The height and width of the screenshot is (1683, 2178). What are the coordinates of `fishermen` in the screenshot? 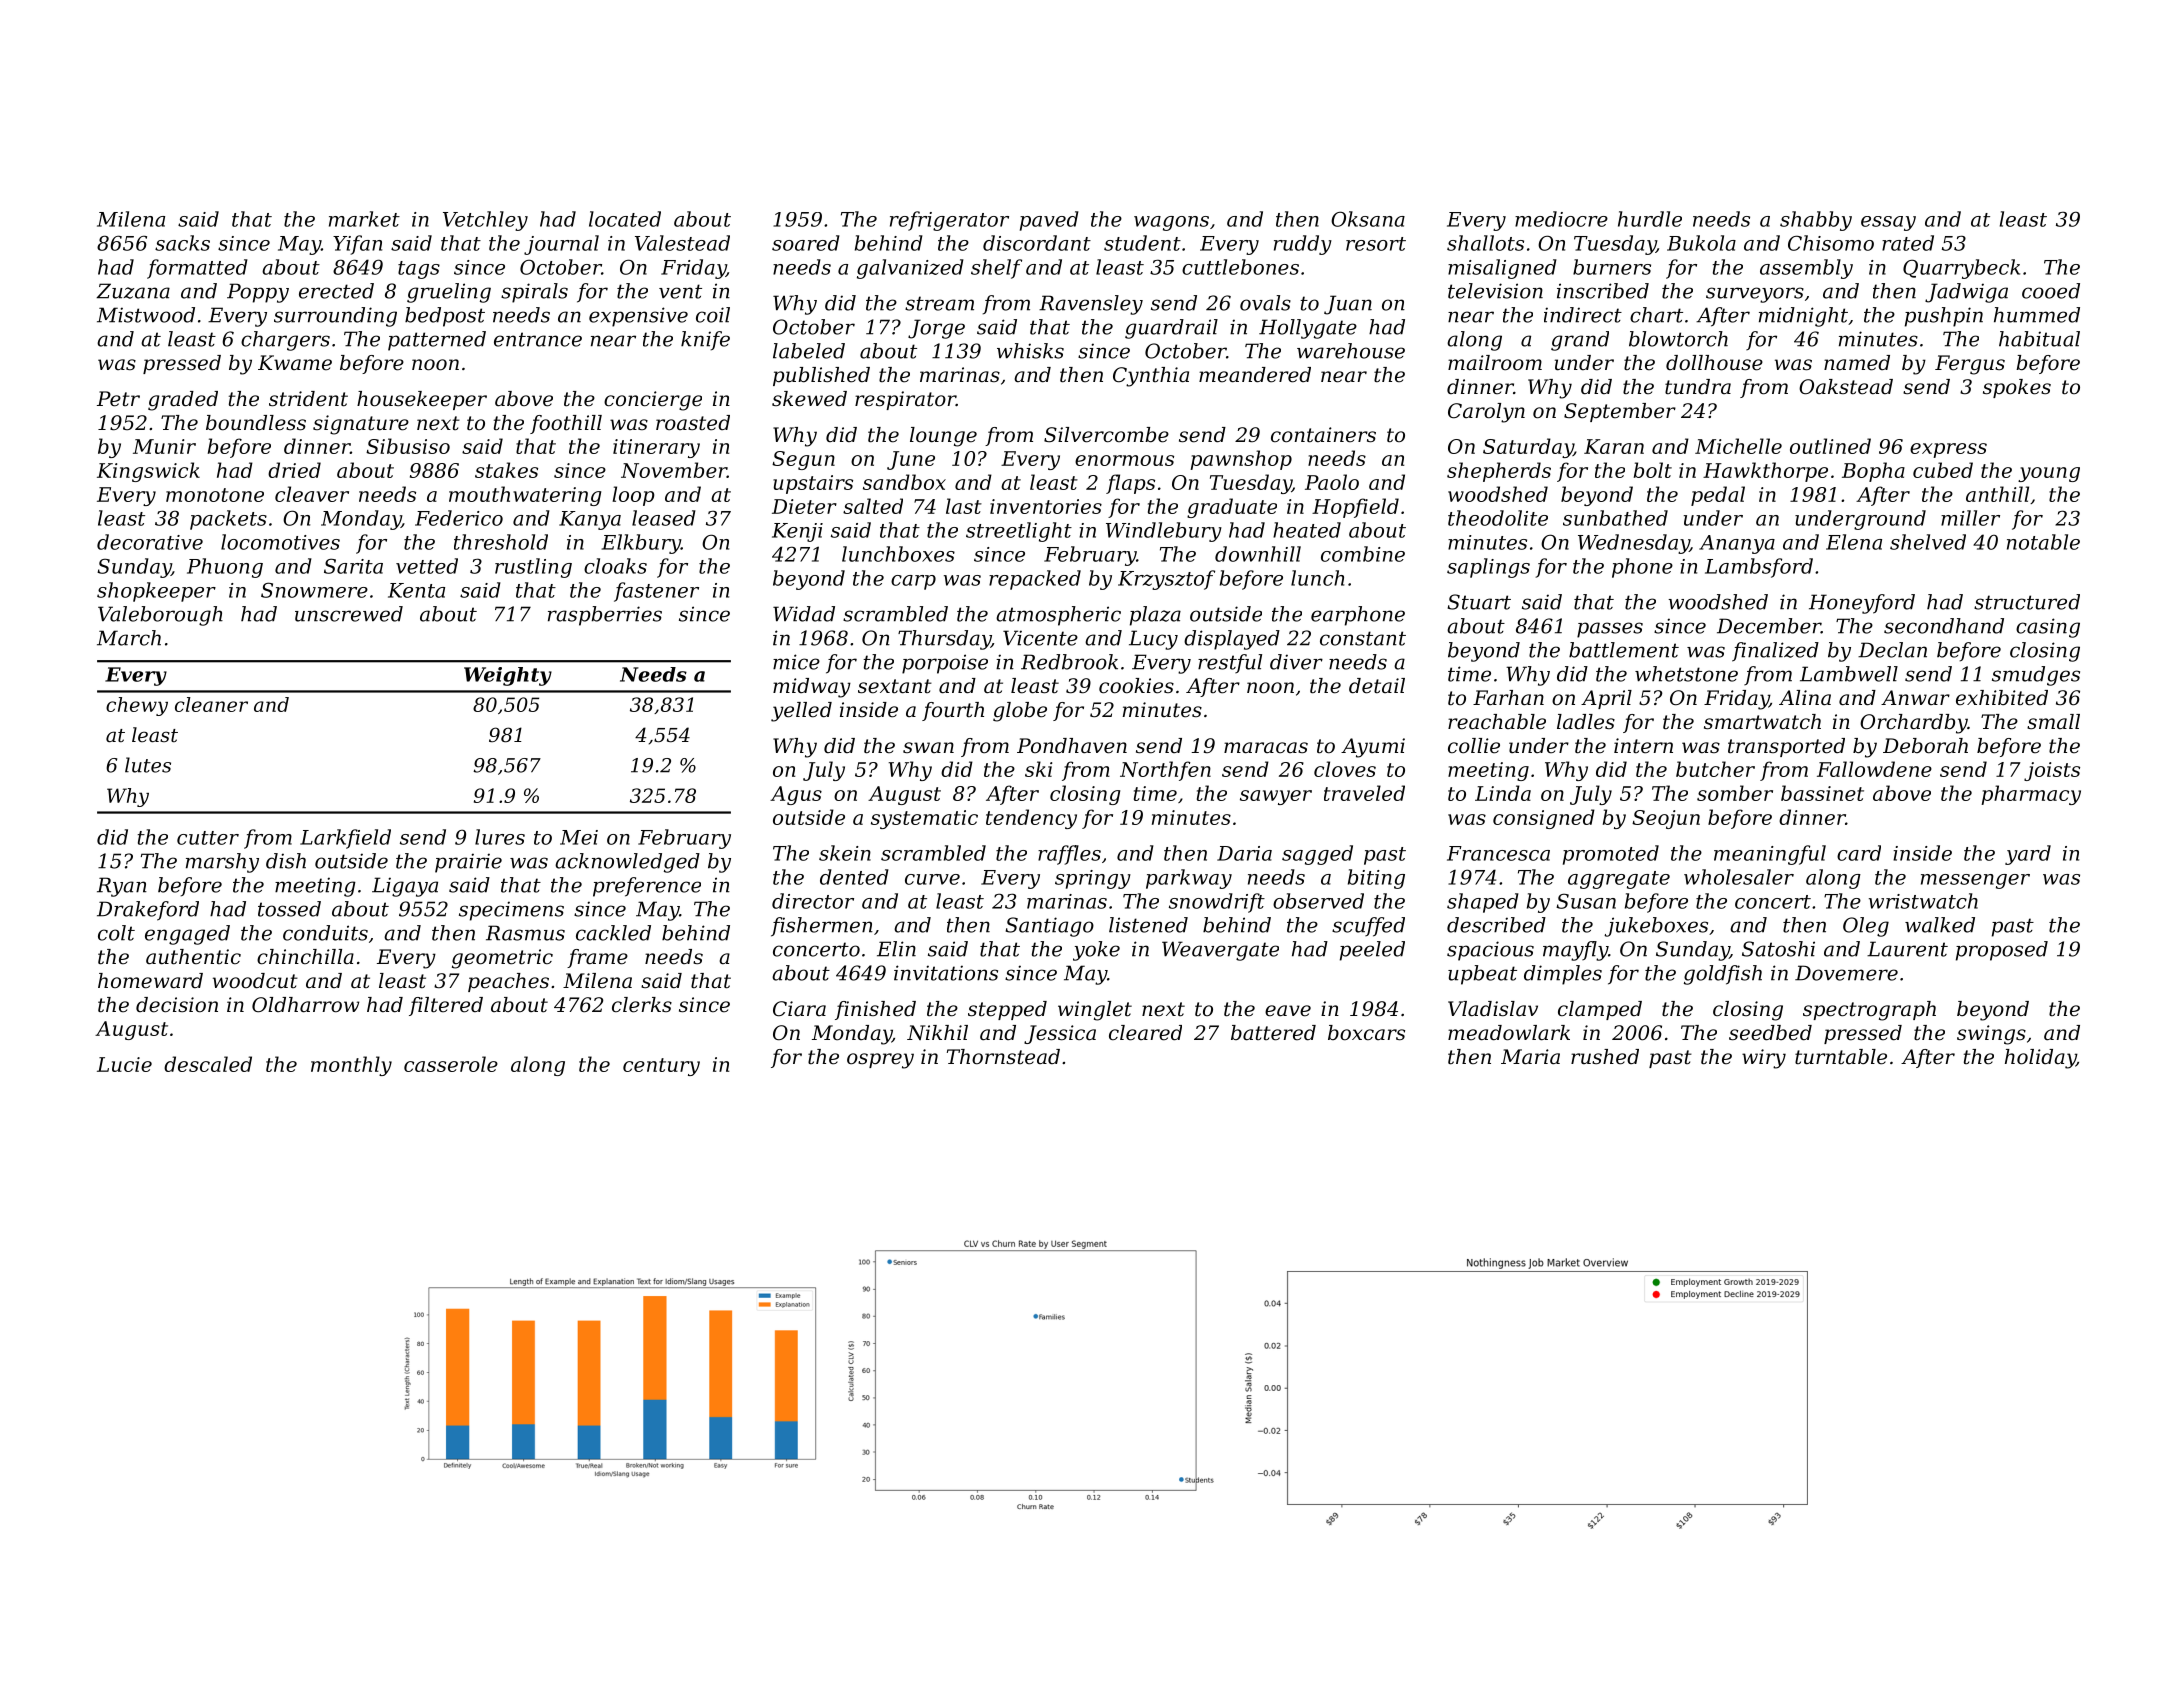 It's located at (822, 927).
